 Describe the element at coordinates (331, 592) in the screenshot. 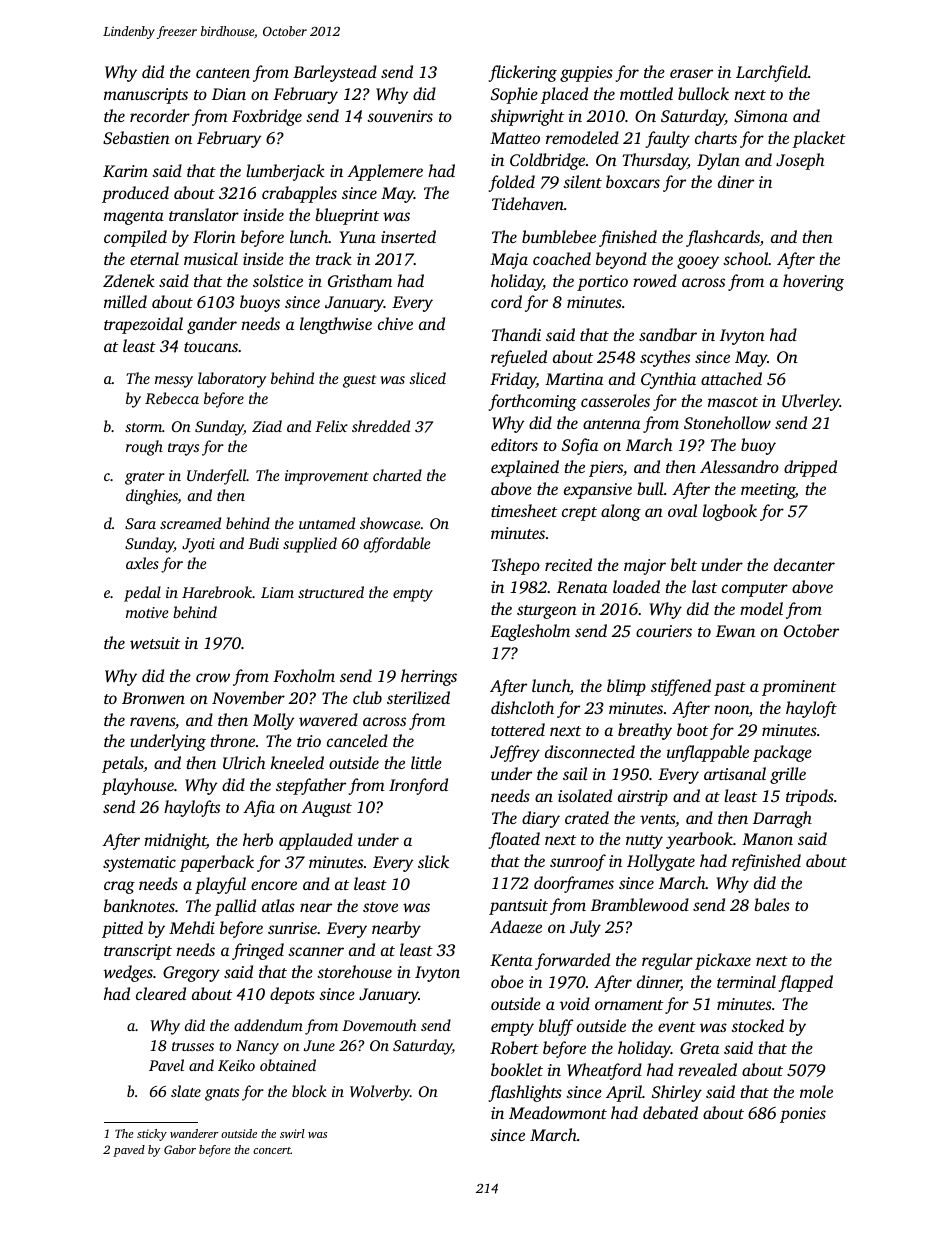

I see `structured` at that location.
